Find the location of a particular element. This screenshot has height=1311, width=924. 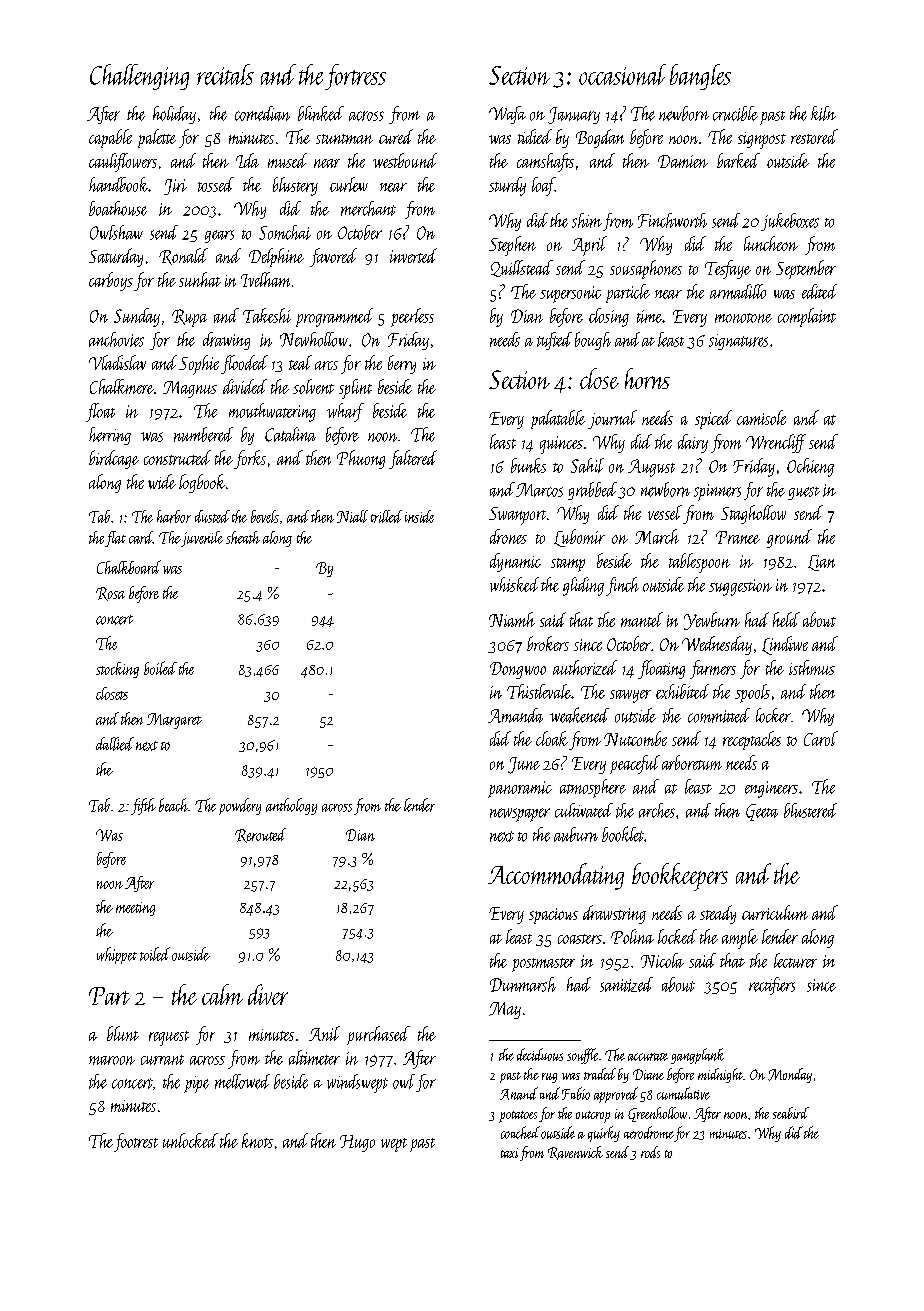

card is located at coordinates (141, 537).
